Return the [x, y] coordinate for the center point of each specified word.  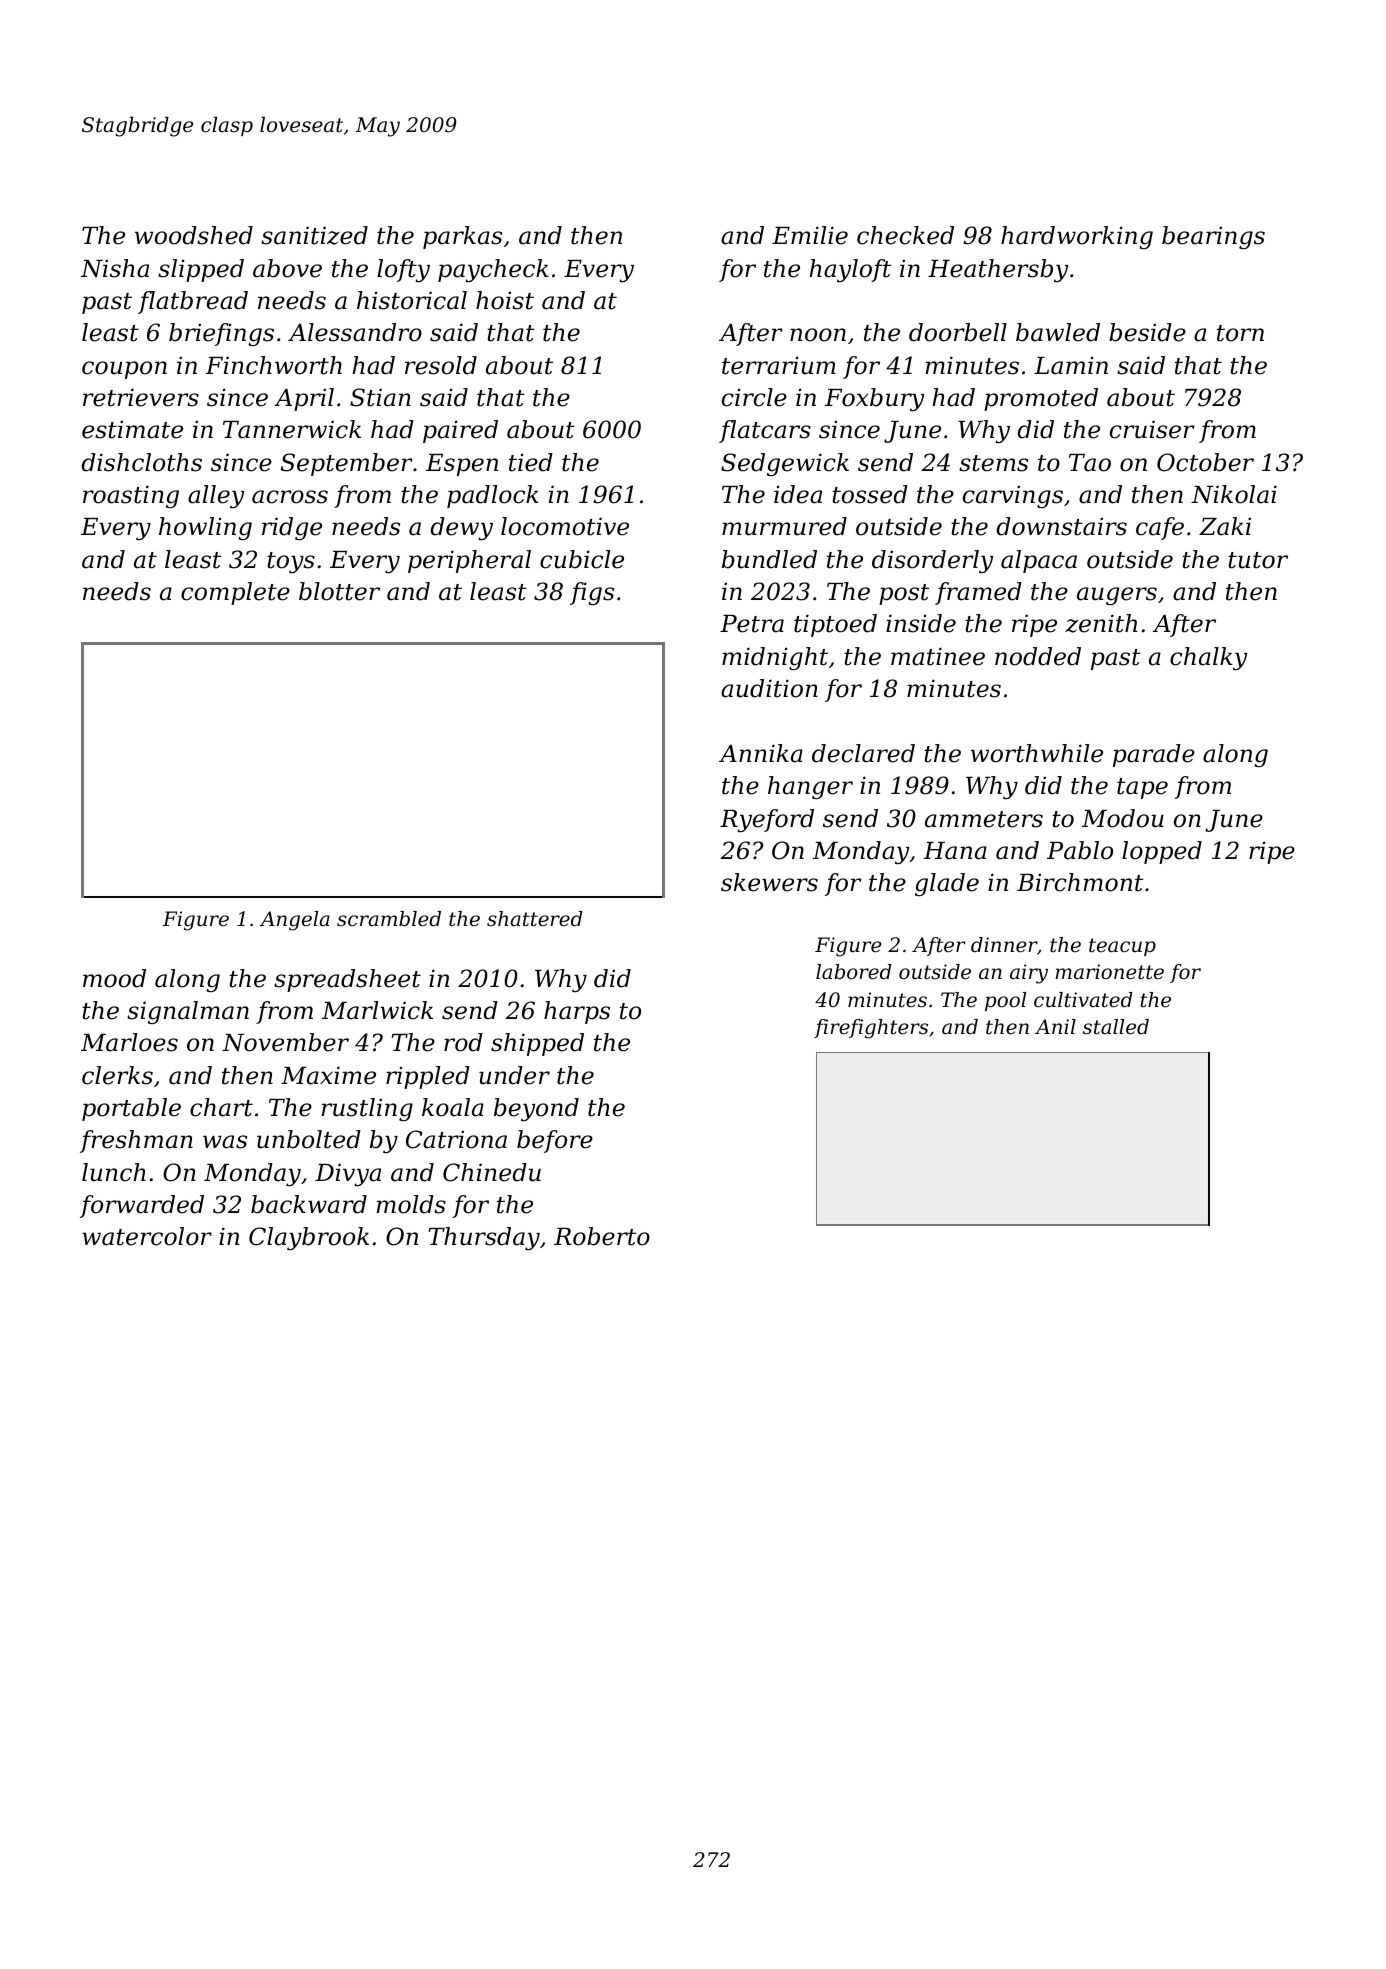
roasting [131, 496]
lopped [1162, 852]
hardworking [1077, 237]
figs [592, 593]
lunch [114, 1172]
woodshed [194, 235]
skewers [769, 882]
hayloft [850, 270]
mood [114, 978]
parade [1154, 755]
